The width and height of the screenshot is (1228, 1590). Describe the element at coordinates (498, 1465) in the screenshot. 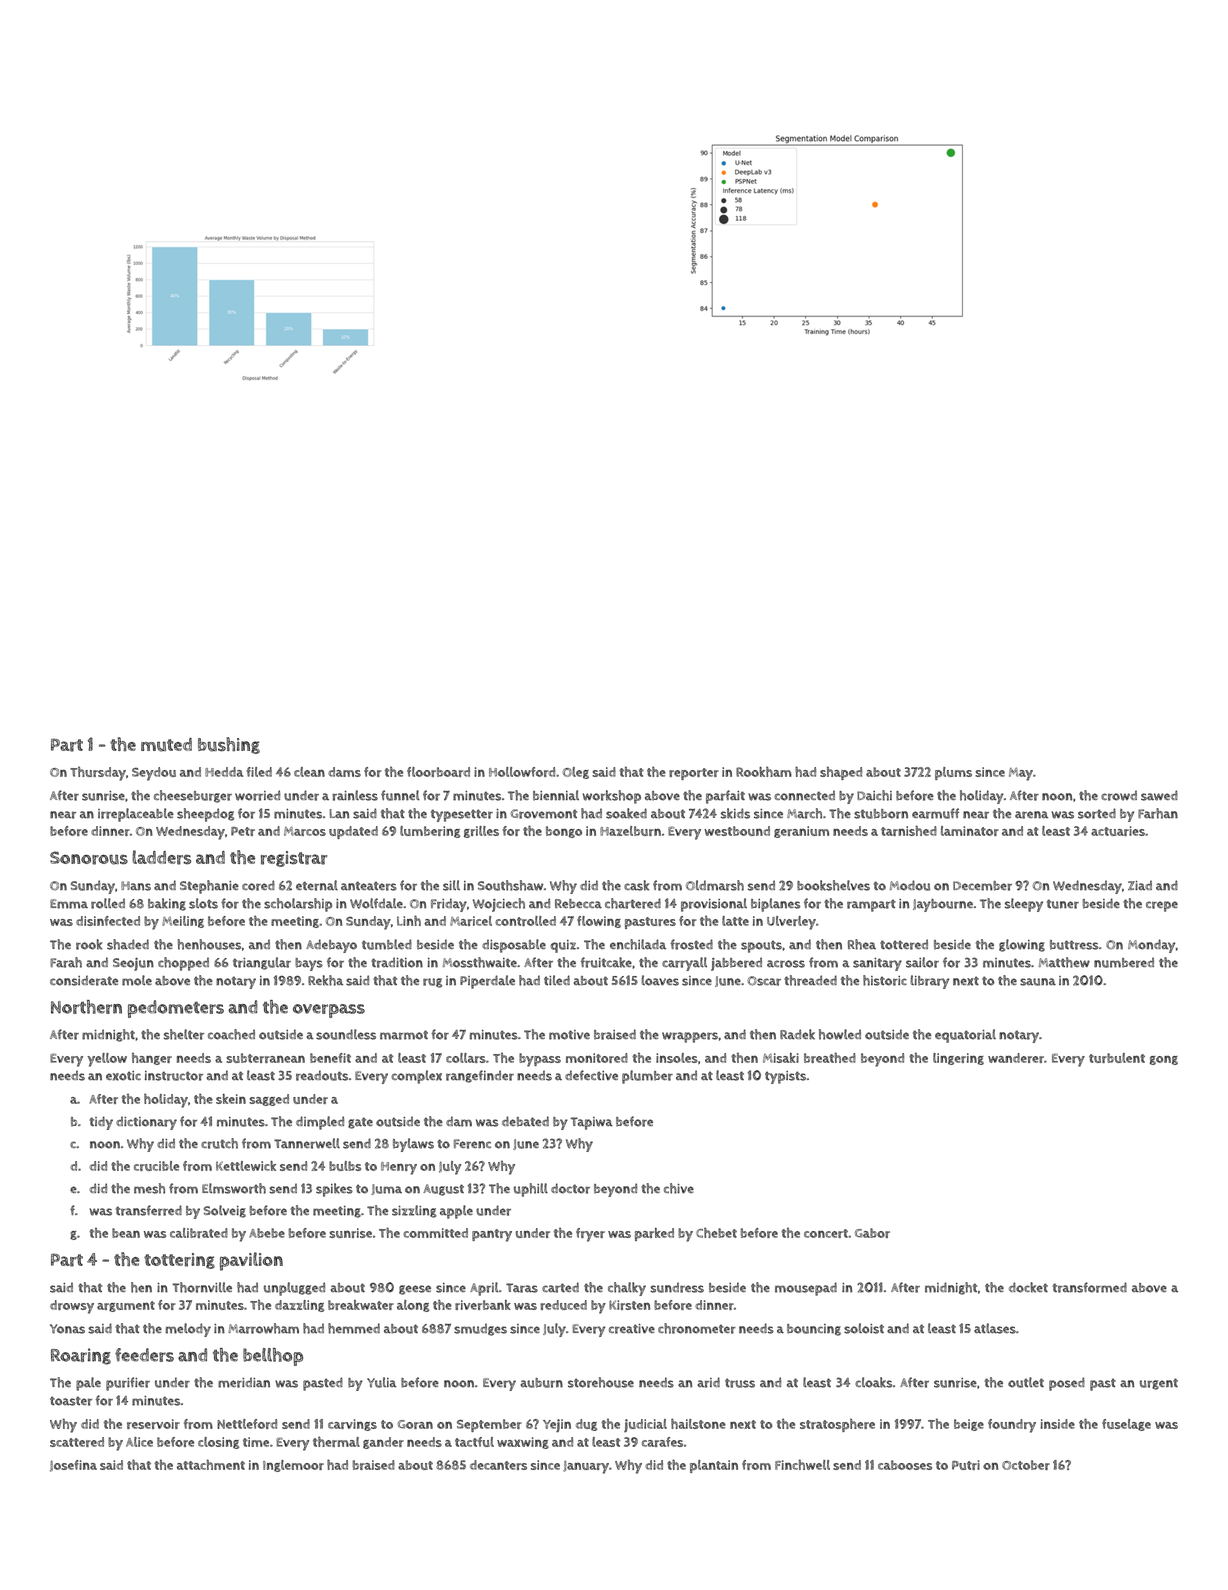

I see `decanters` at that location.
